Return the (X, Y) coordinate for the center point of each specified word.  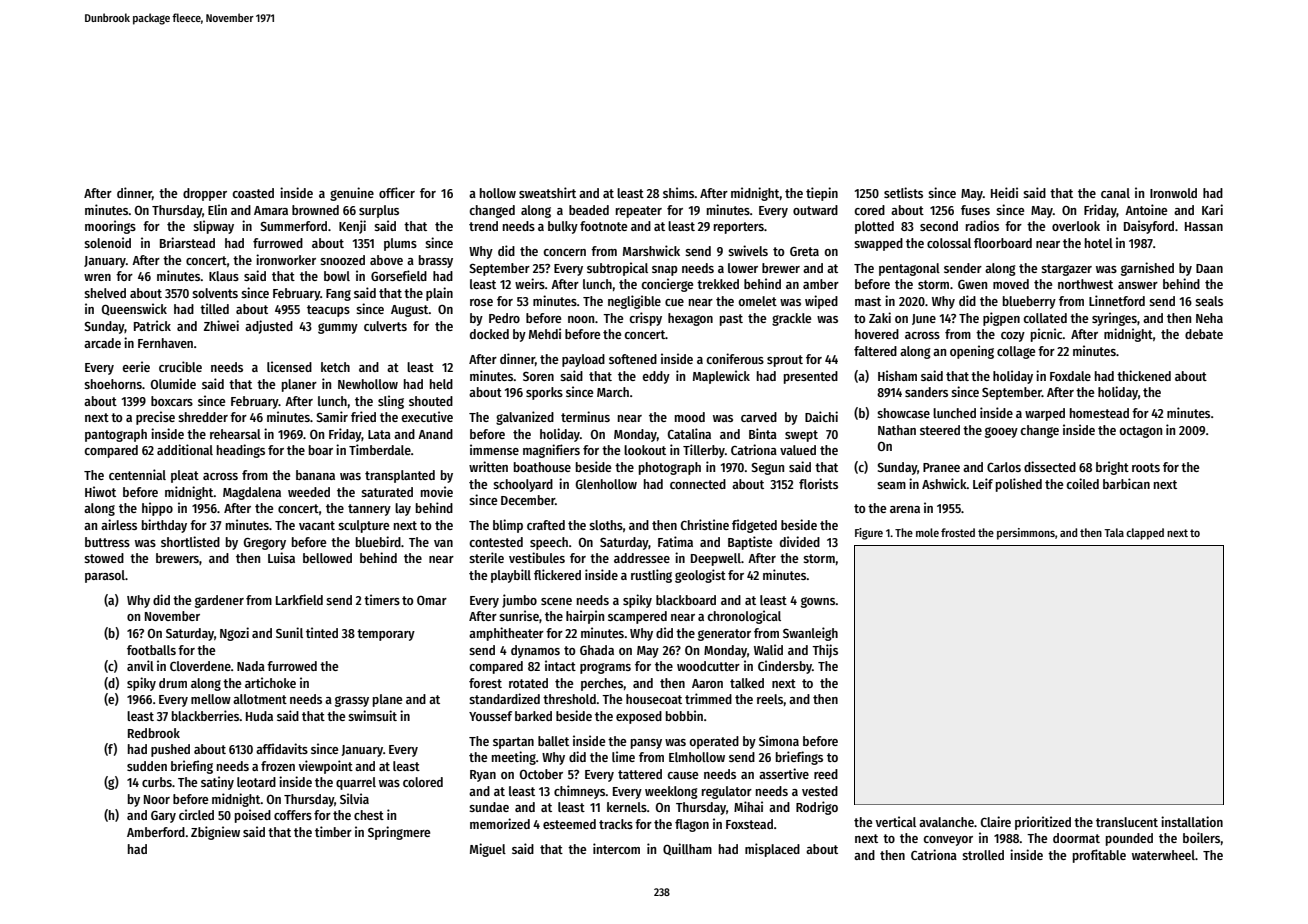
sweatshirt (547, 192)
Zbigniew (215, 833)
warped (1045, 414)
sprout (785, 361)
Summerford (293, 226)
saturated (387, 492)
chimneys (580, 792)
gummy (338, 328)
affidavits (282, 748)
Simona (779, 740)
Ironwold (1173, 193)
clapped (1145, 534)
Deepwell (716, 559)
